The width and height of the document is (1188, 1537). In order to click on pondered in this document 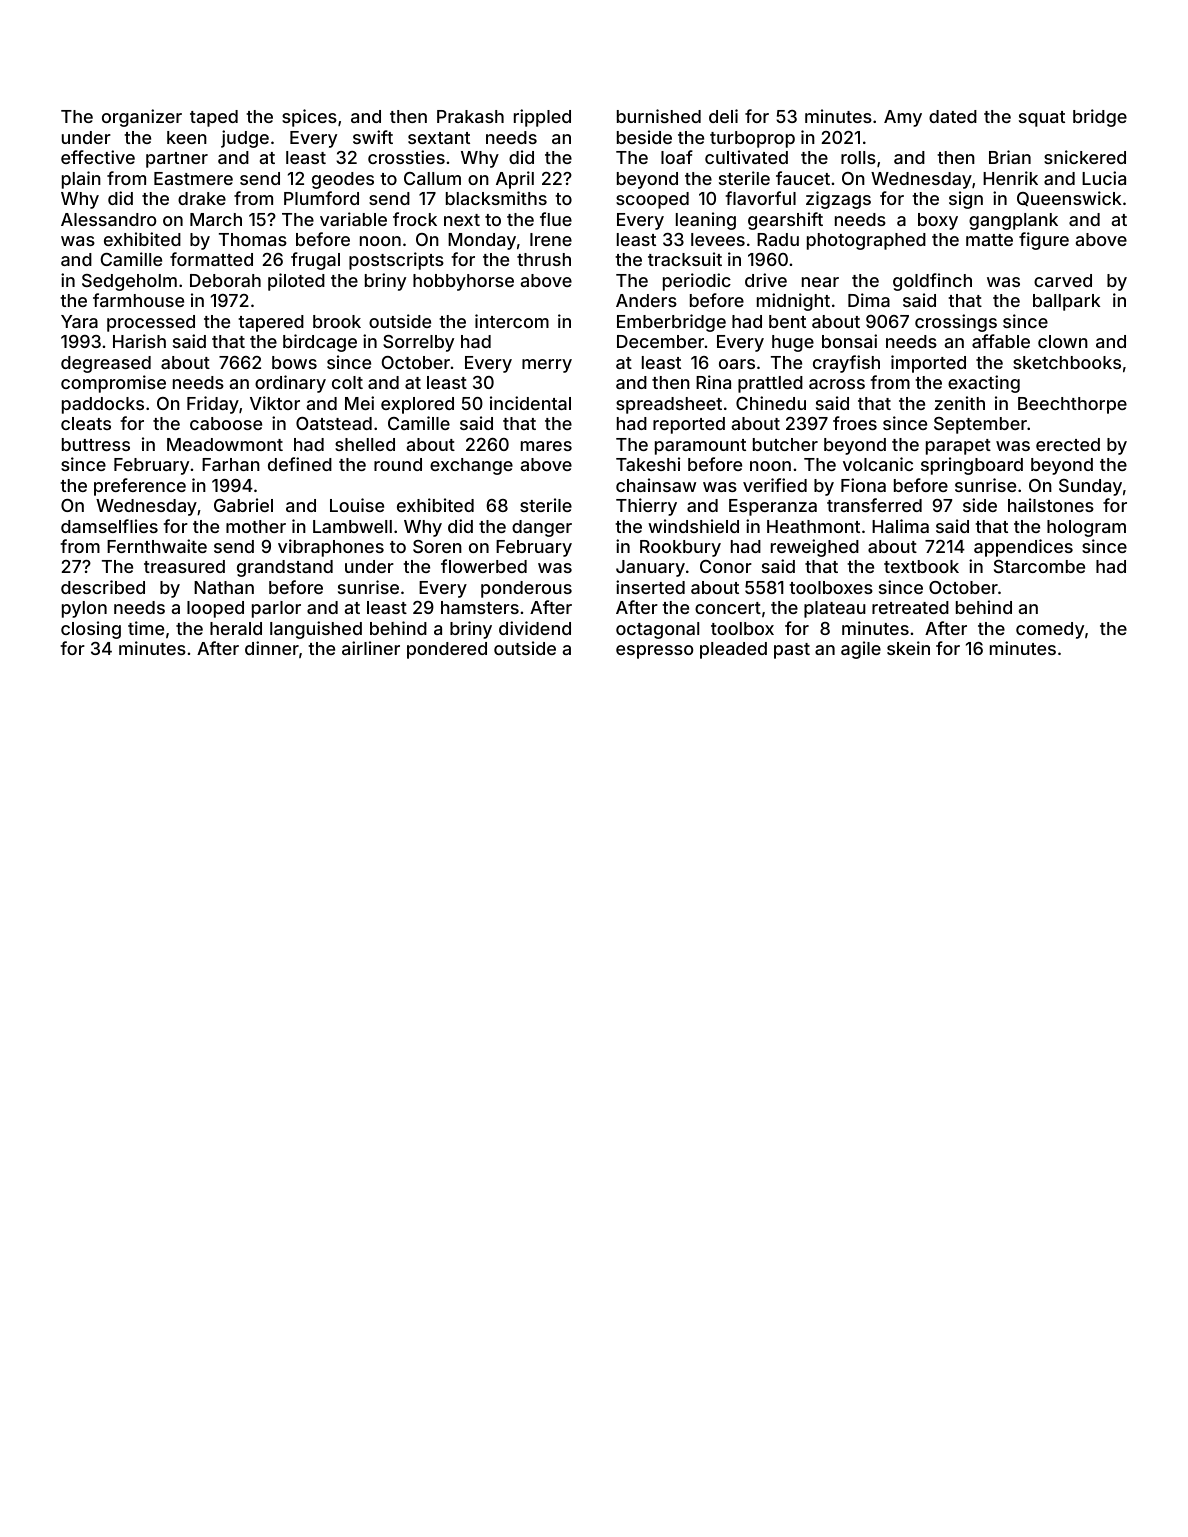, I will do `click(447, 650)`.
